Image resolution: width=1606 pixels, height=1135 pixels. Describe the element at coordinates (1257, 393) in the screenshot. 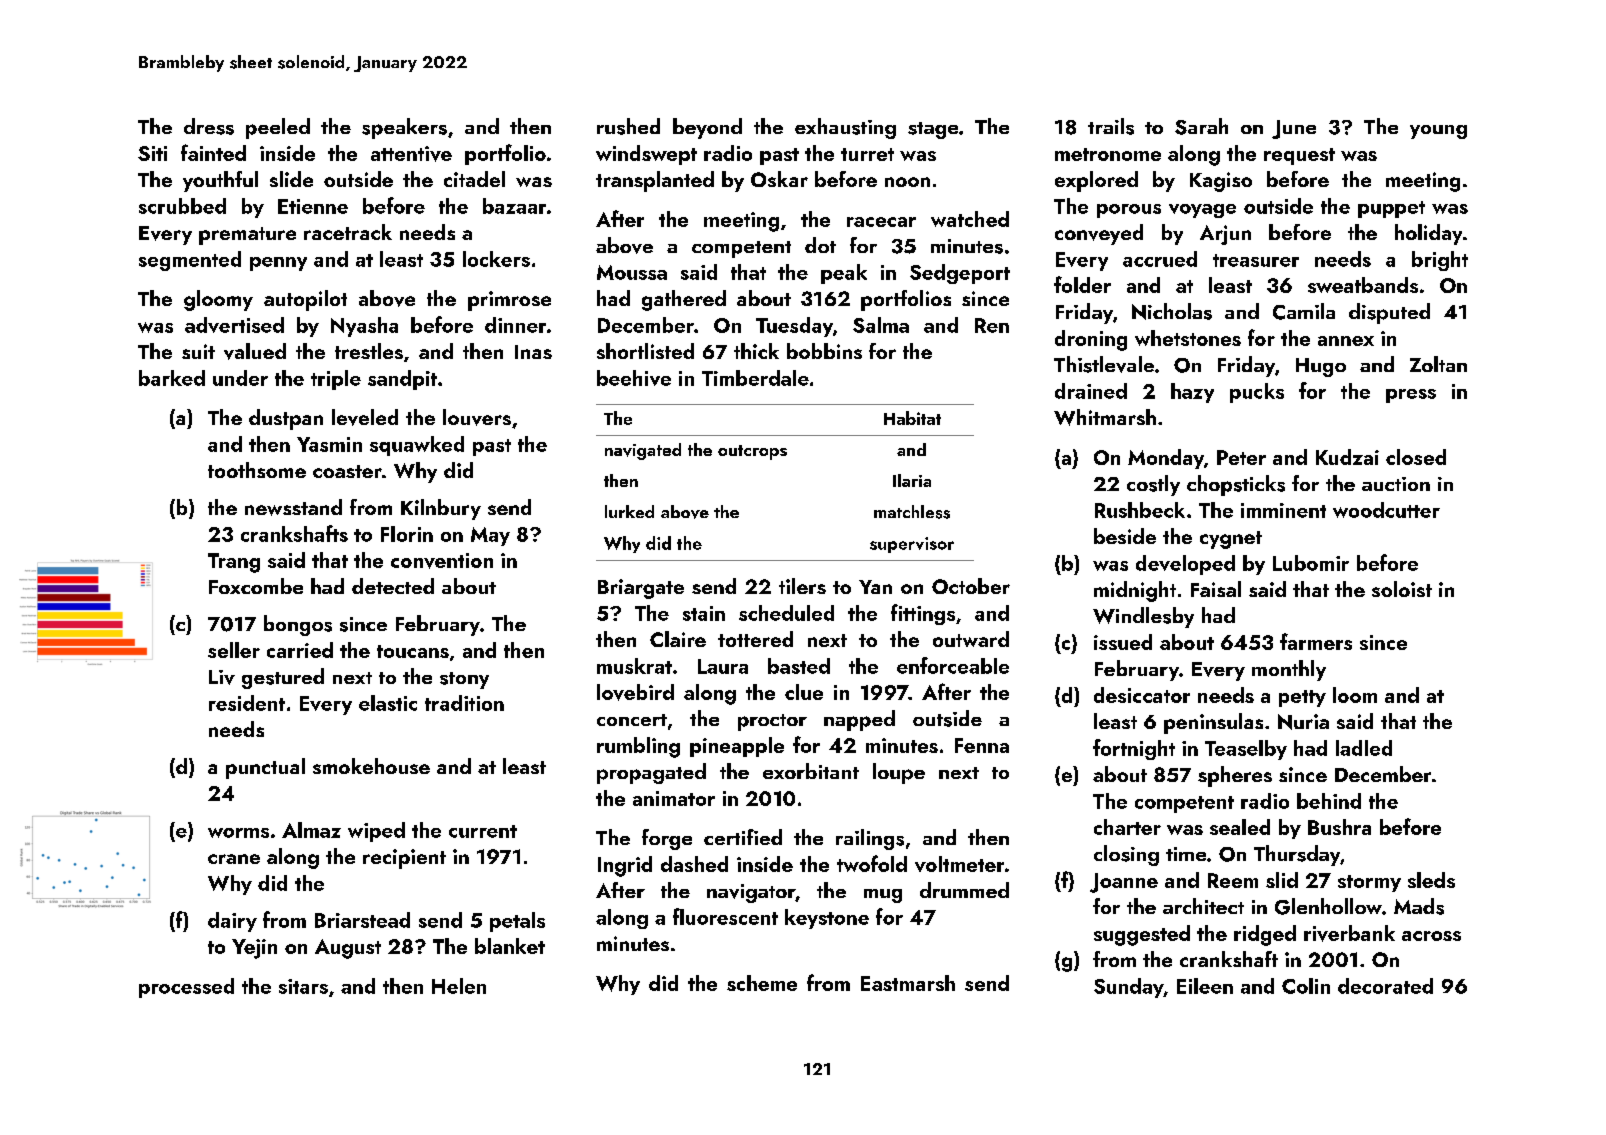

I see `pucks` at that location.
